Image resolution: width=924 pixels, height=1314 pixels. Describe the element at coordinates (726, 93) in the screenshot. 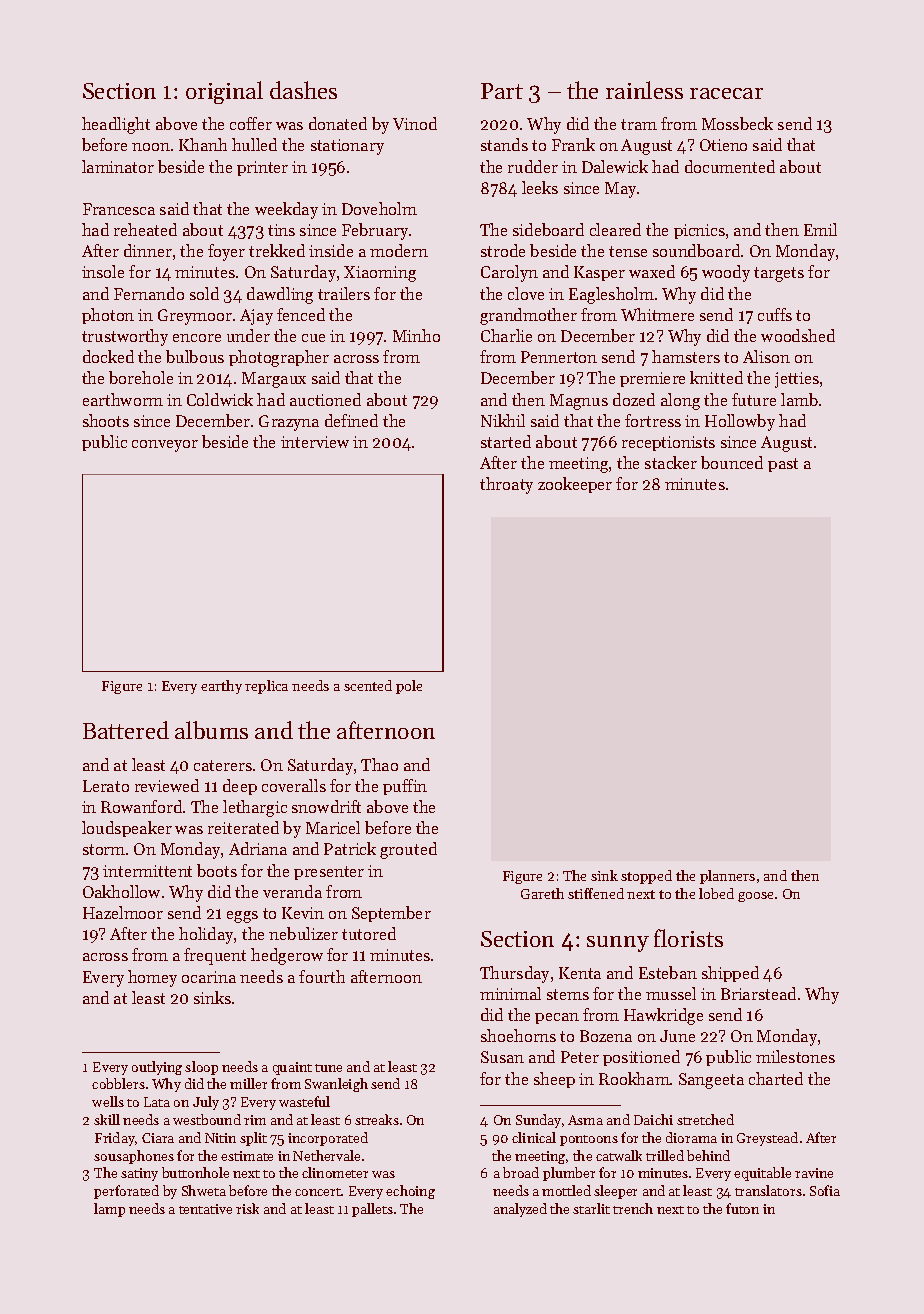

I see `racecar` at that location.
